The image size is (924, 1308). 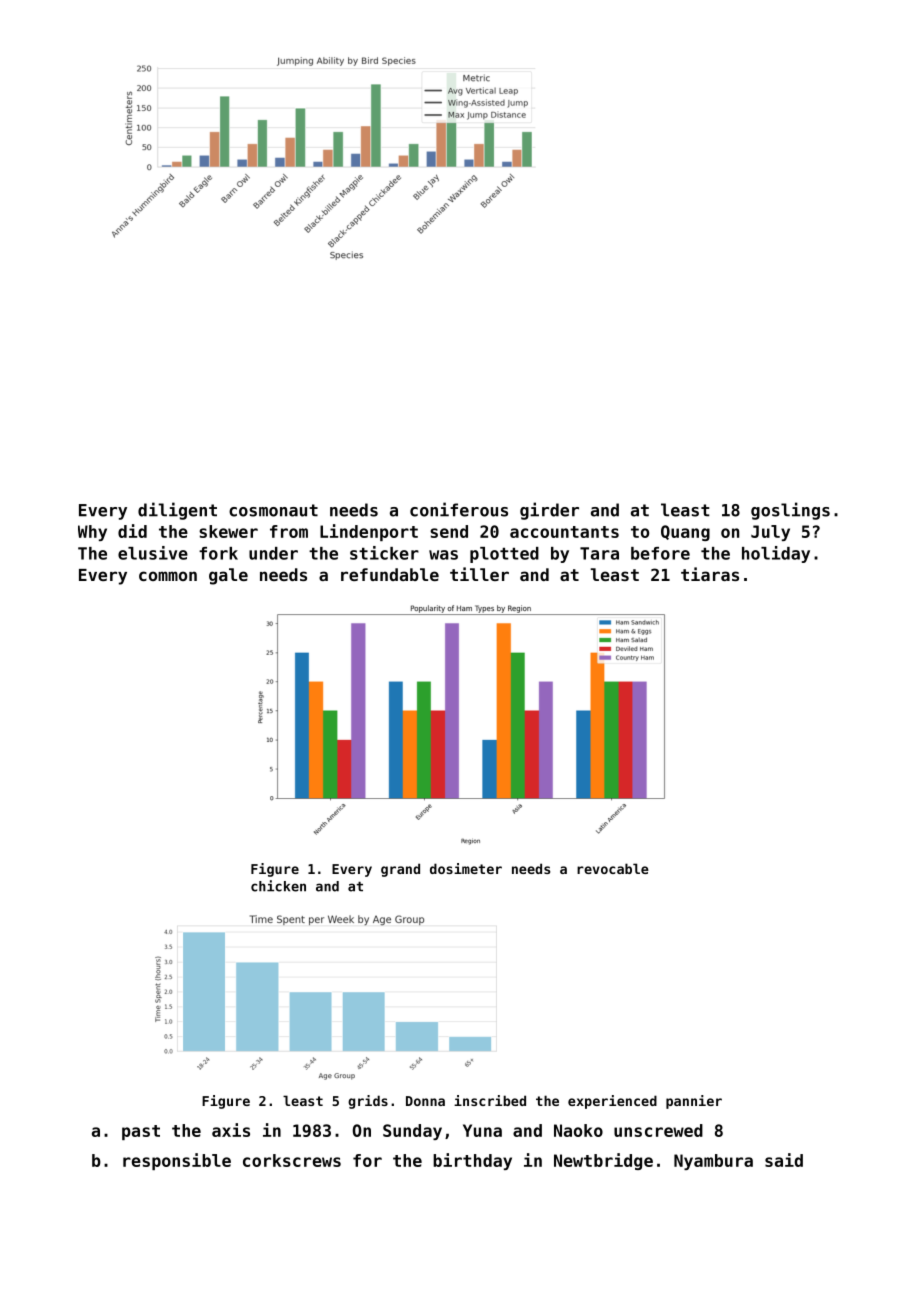 I want to click on chicken, so click(x=278, y=886).
